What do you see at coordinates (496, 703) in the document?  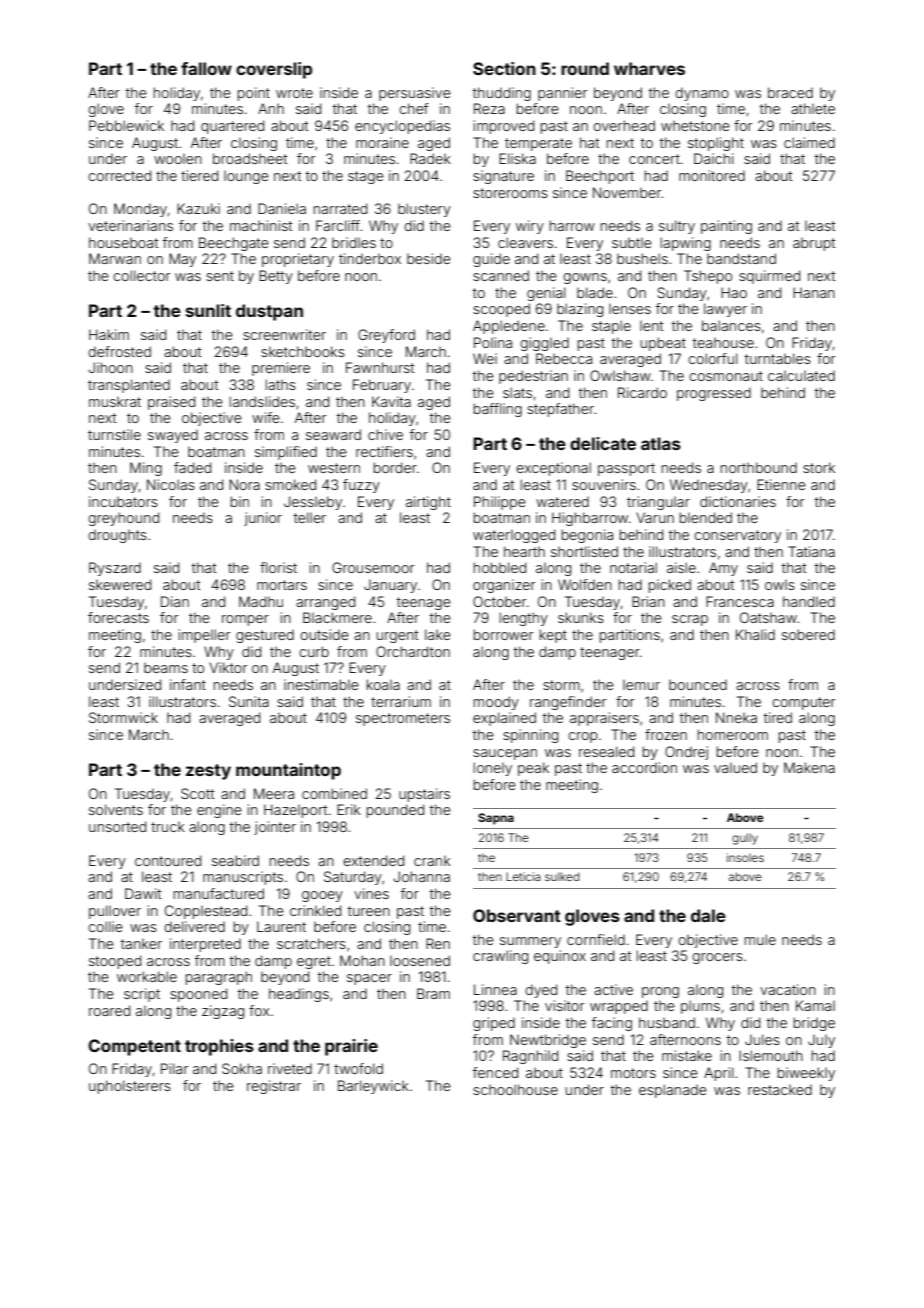 I see `moody` at bounding box center [496, 703].
